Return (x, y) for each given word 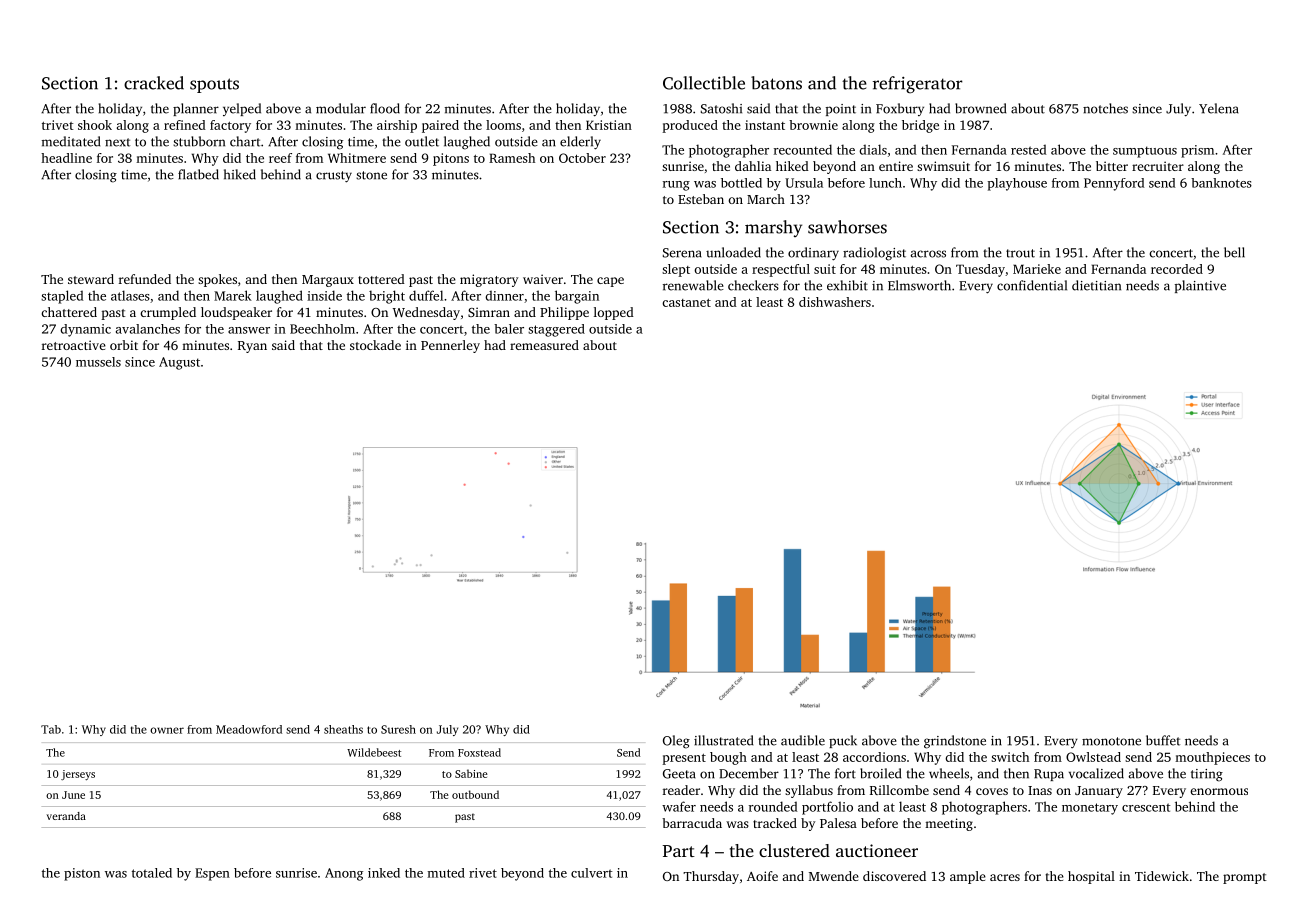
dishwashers (835, 302)
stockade (375, 345)
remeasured (544, 345)
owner (167, 730)
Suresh (398, 729)
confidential (1032, 285)
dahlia (753, 166)
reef (280, 158)
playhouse (1017, 184)
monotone (1111, 741)
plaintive (1200, 286)
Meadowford (249, 729)
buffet (1163, 740)
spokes (217, 280)
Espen (212, 874)
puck (843, 741)
